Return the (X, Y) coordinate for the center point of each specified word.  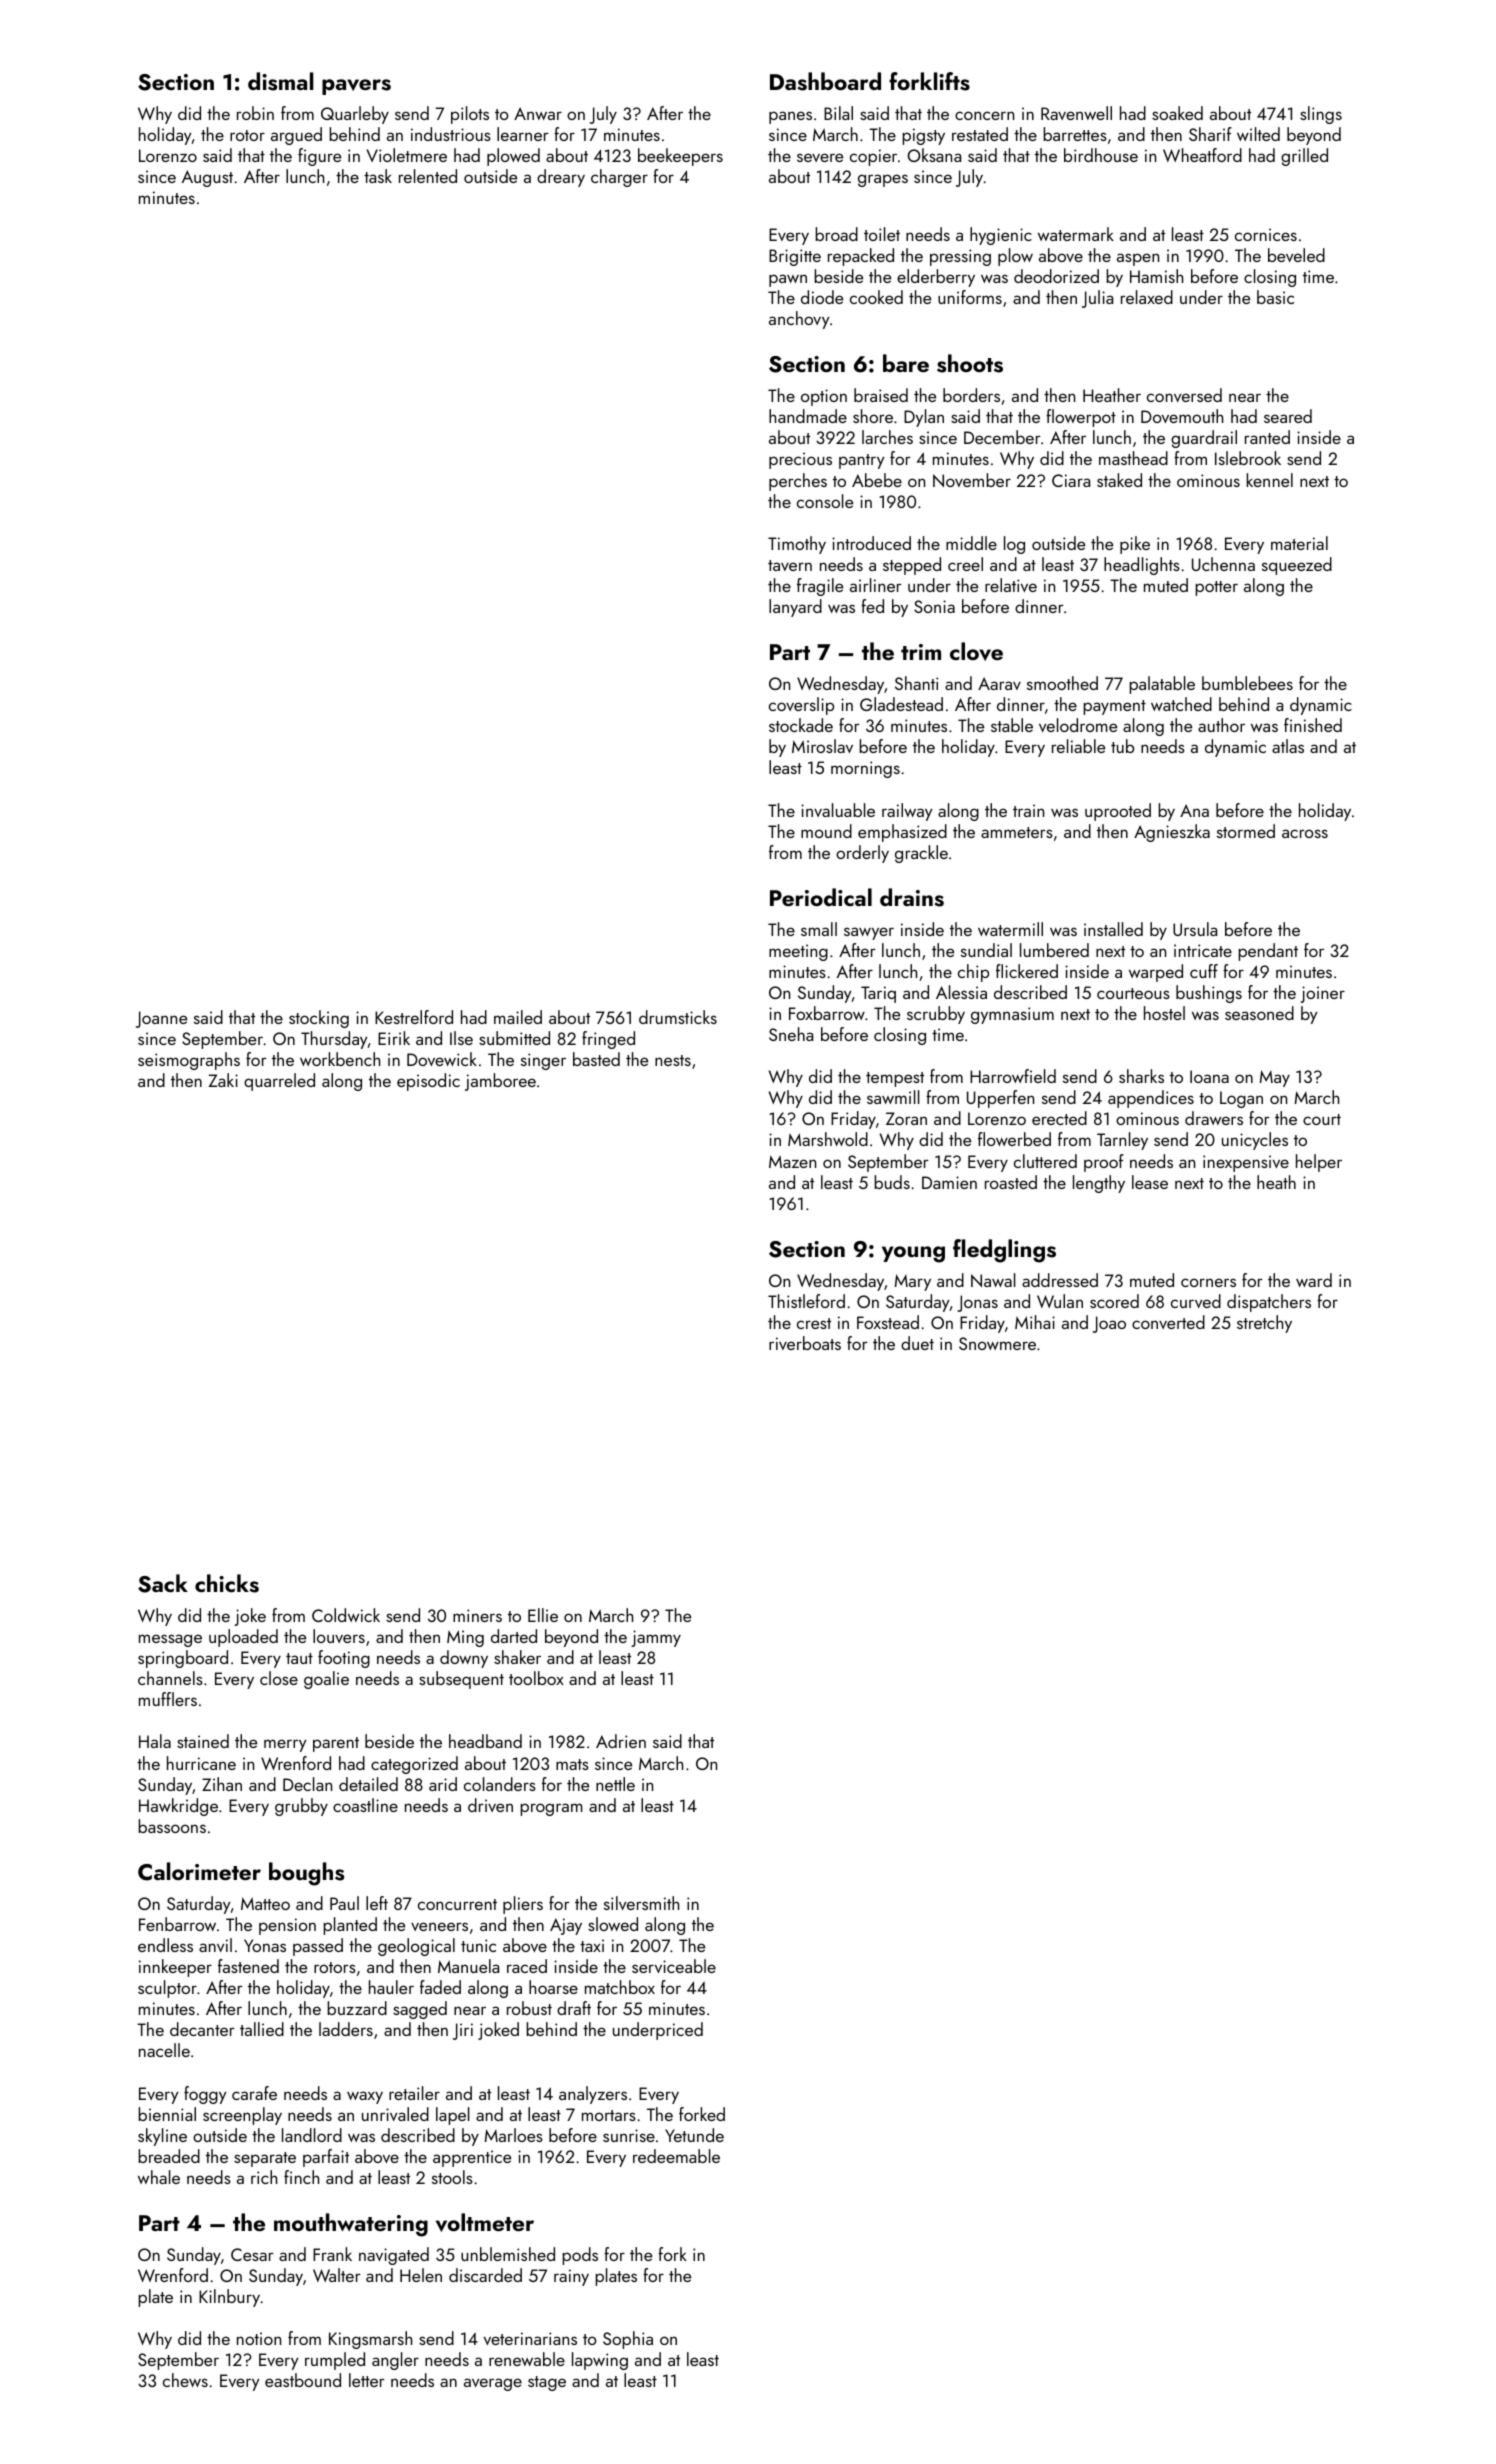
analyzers (593, 2095)
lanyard (795, 608)
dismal (281, 81)
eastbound (303, 2380)
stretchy (1264, 1324)
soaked (1177, 113)
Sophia (628, 2340)
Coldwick (346, 1615)
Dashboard (825, 81)
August (207, 178)
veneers (439, 1926)
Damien (949, 1182)
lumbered (1054, 950)
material (1299, 543)
